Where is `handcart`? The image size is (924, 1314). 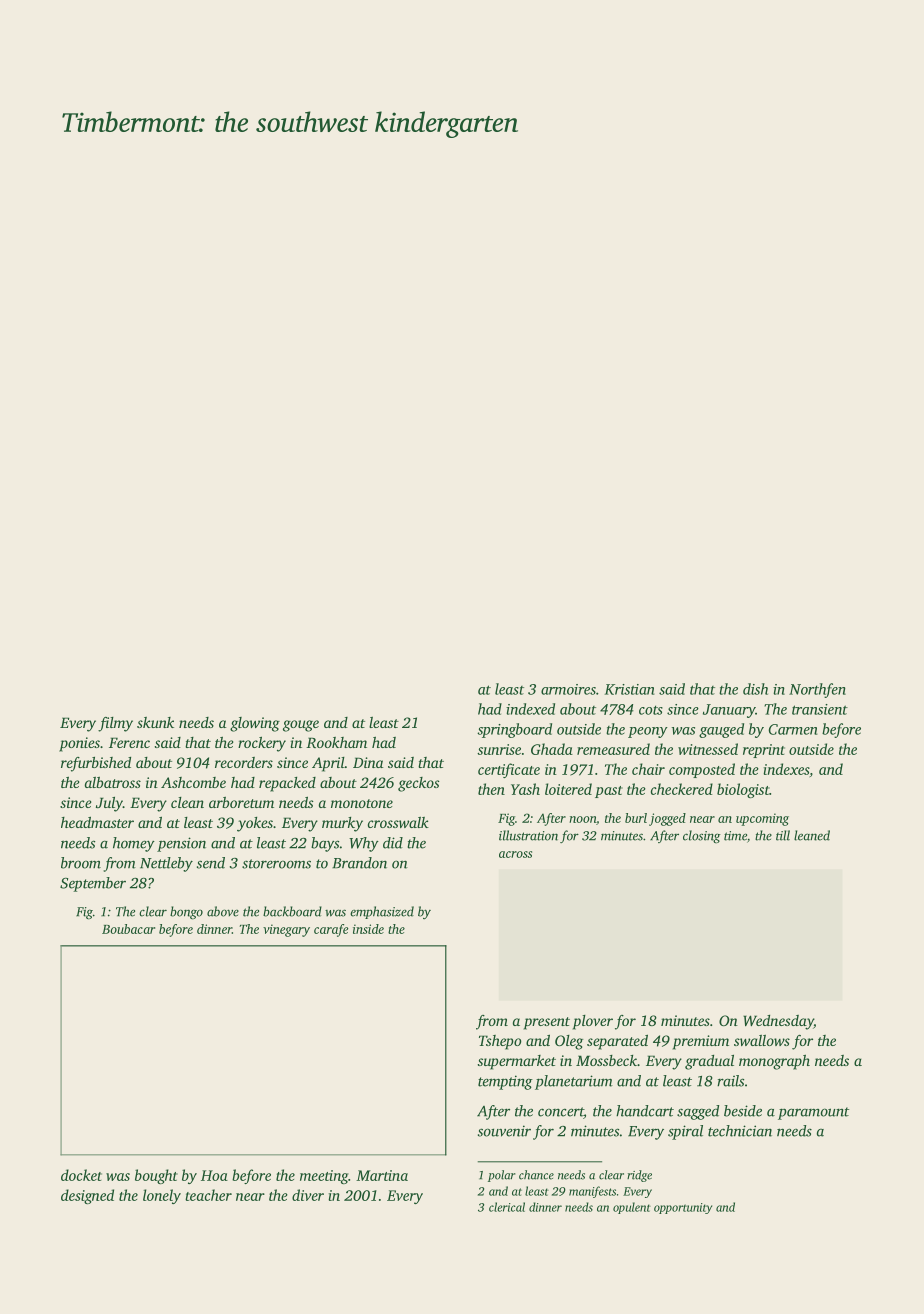 handcart is located at coordinates (645, 1111).
